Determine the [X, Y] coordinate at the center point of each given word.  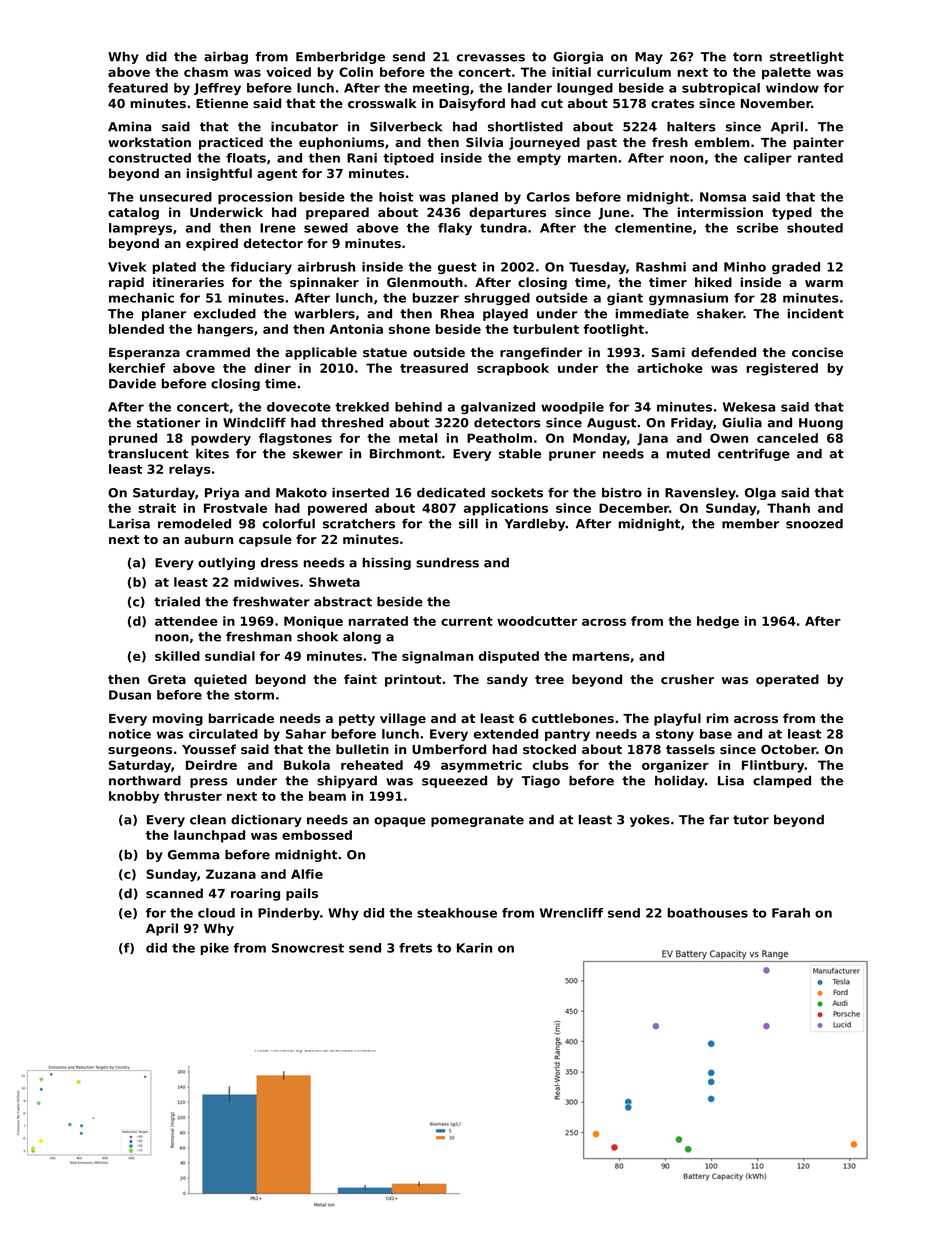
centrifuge [754, 455]
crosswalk [382, 103]
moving [178, 719]
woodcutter [537, 621]
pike [215, 949]
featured [138, 88]
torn [747, 57]
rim [717, 718]
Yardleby [535, 525]
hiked [713, 282]
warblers [324, 314]
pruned [133, 439]
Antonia [356, 329]
